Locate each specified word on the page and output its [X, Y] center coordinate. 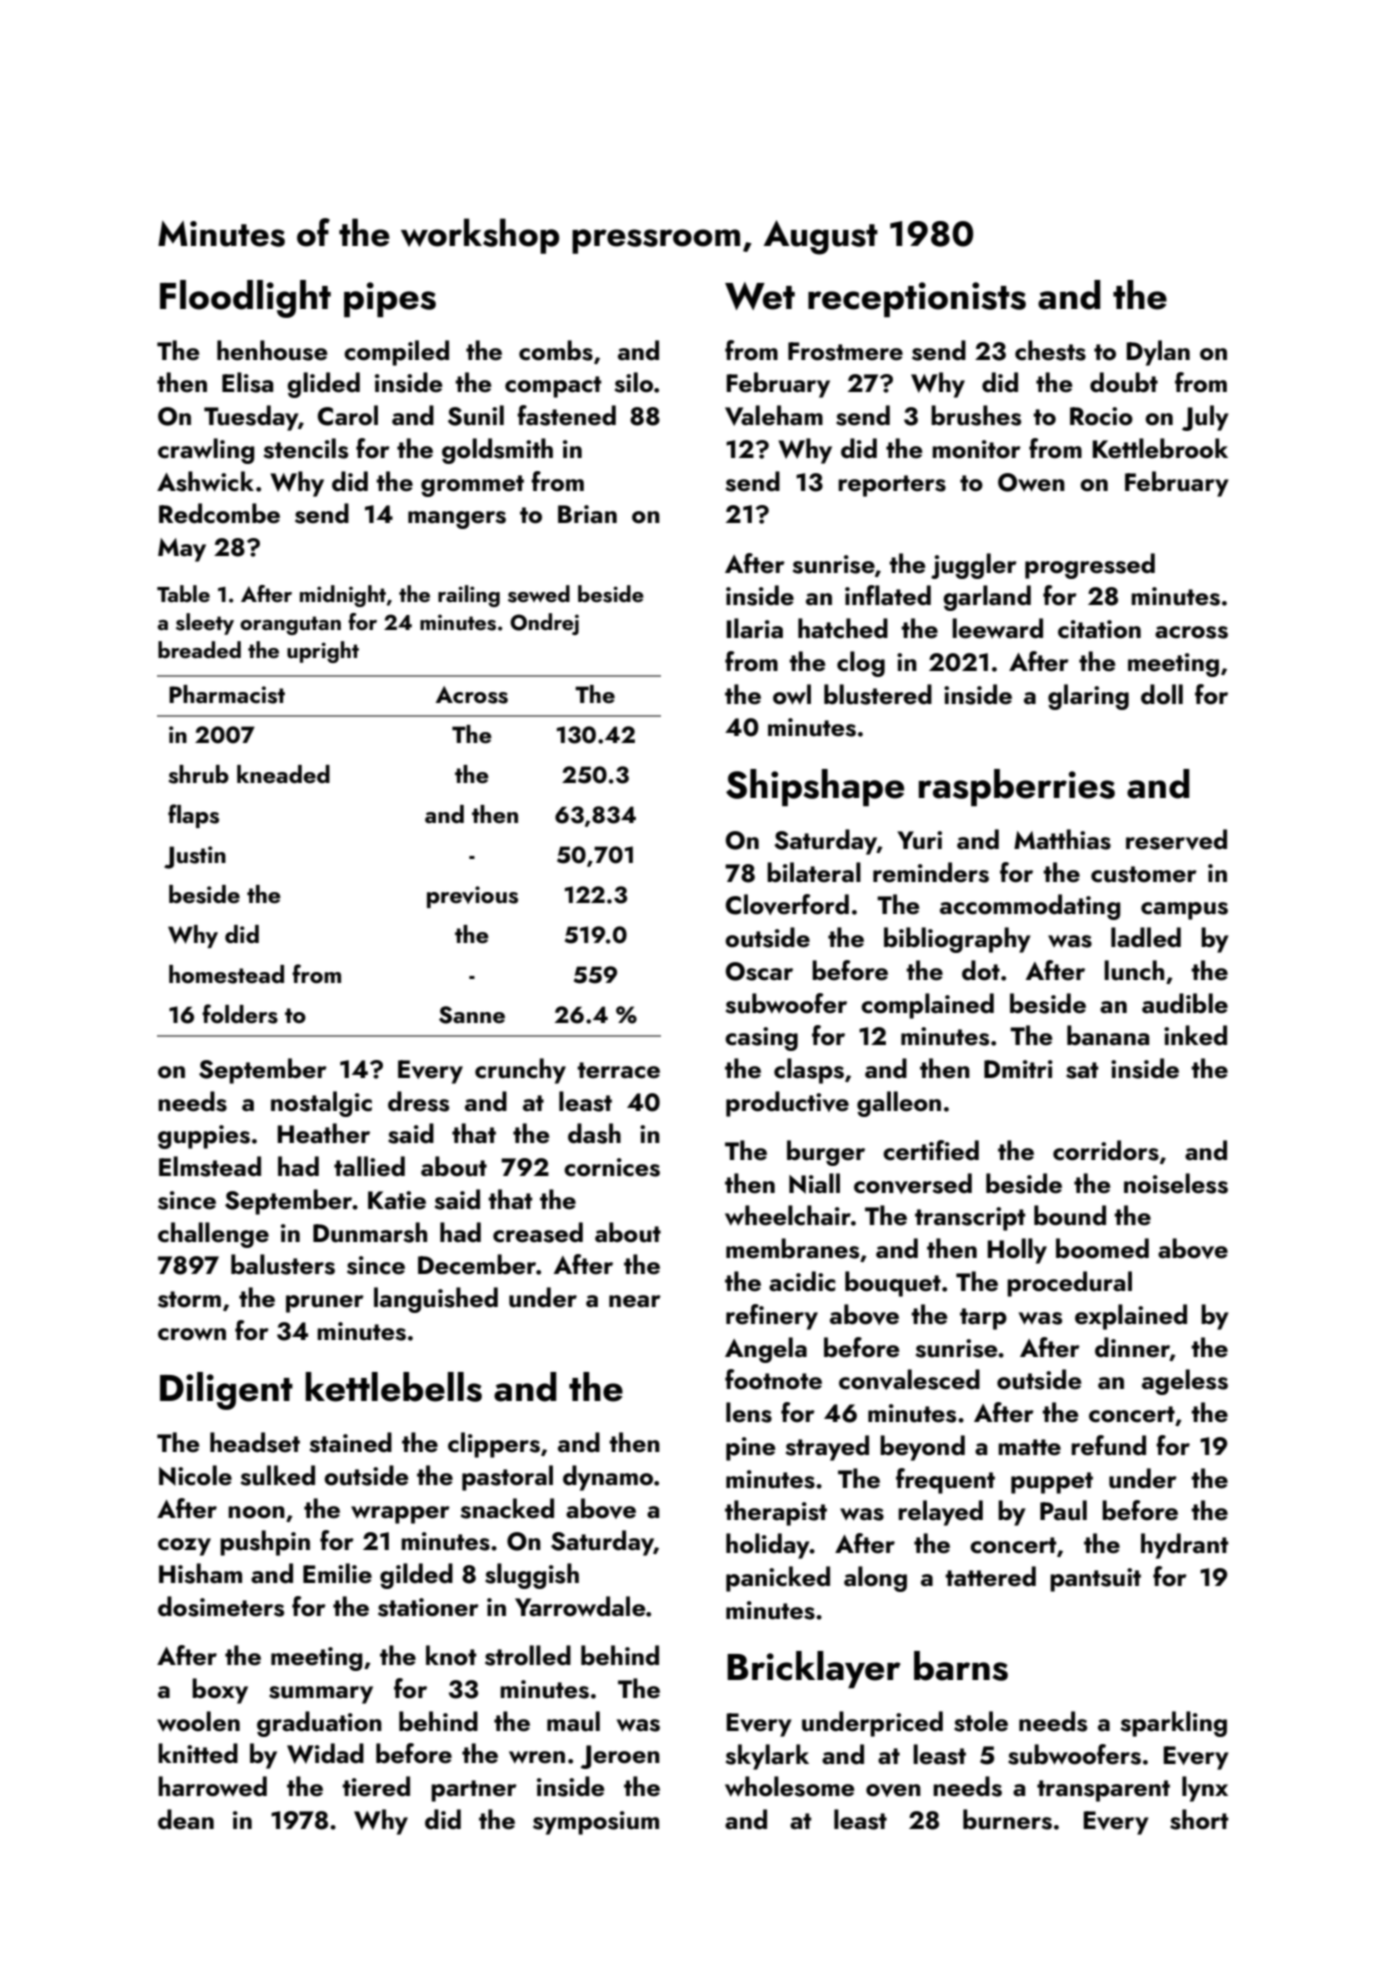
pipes [390, 299]
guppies [204, 1137]
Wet [760, 296]
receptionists [917, 299]
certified [931, 1150]
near [635, 1301]
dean [186, 1819]
